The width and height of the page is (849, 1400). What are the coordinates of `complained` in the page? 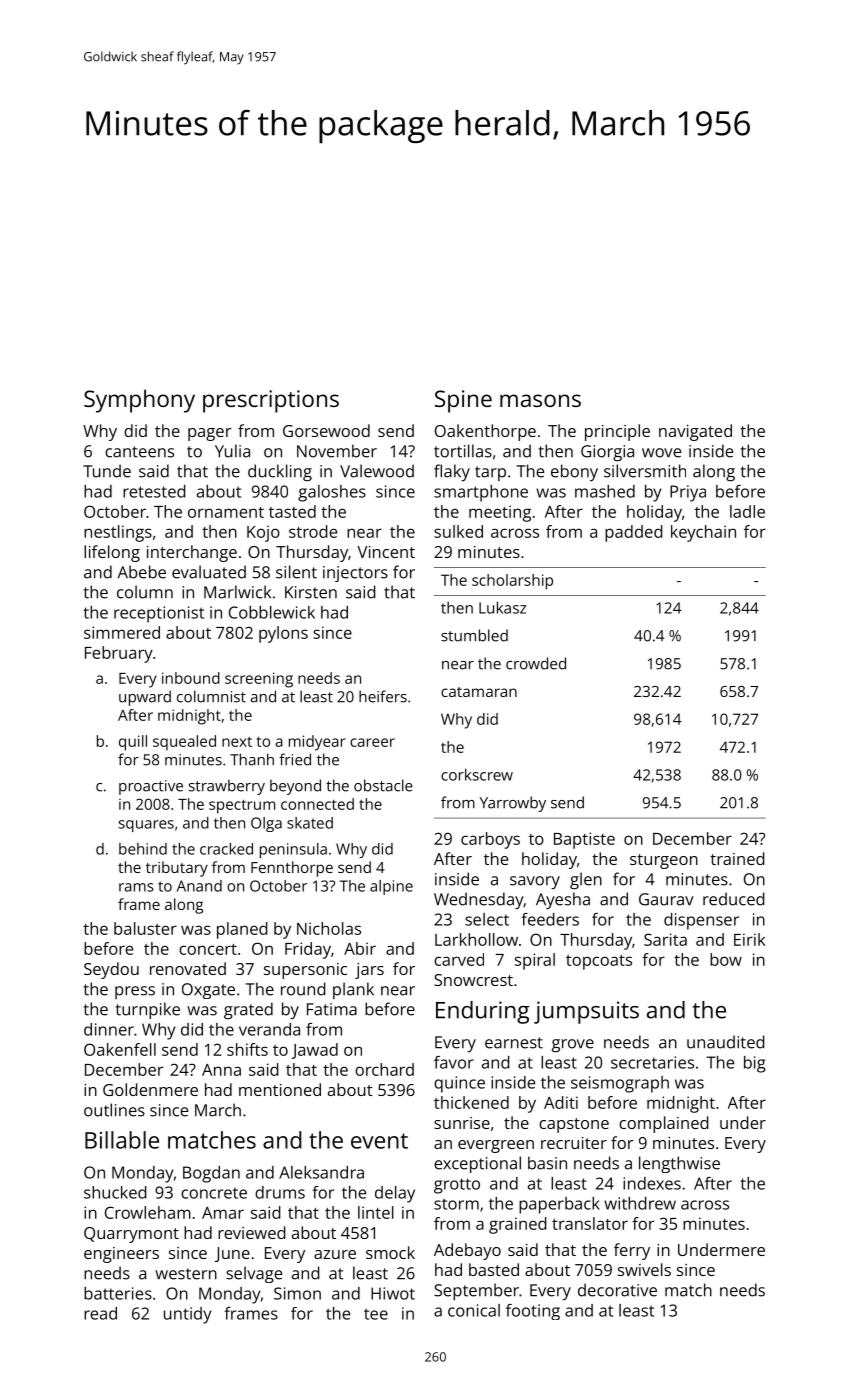 It's located at (664, 1124).
